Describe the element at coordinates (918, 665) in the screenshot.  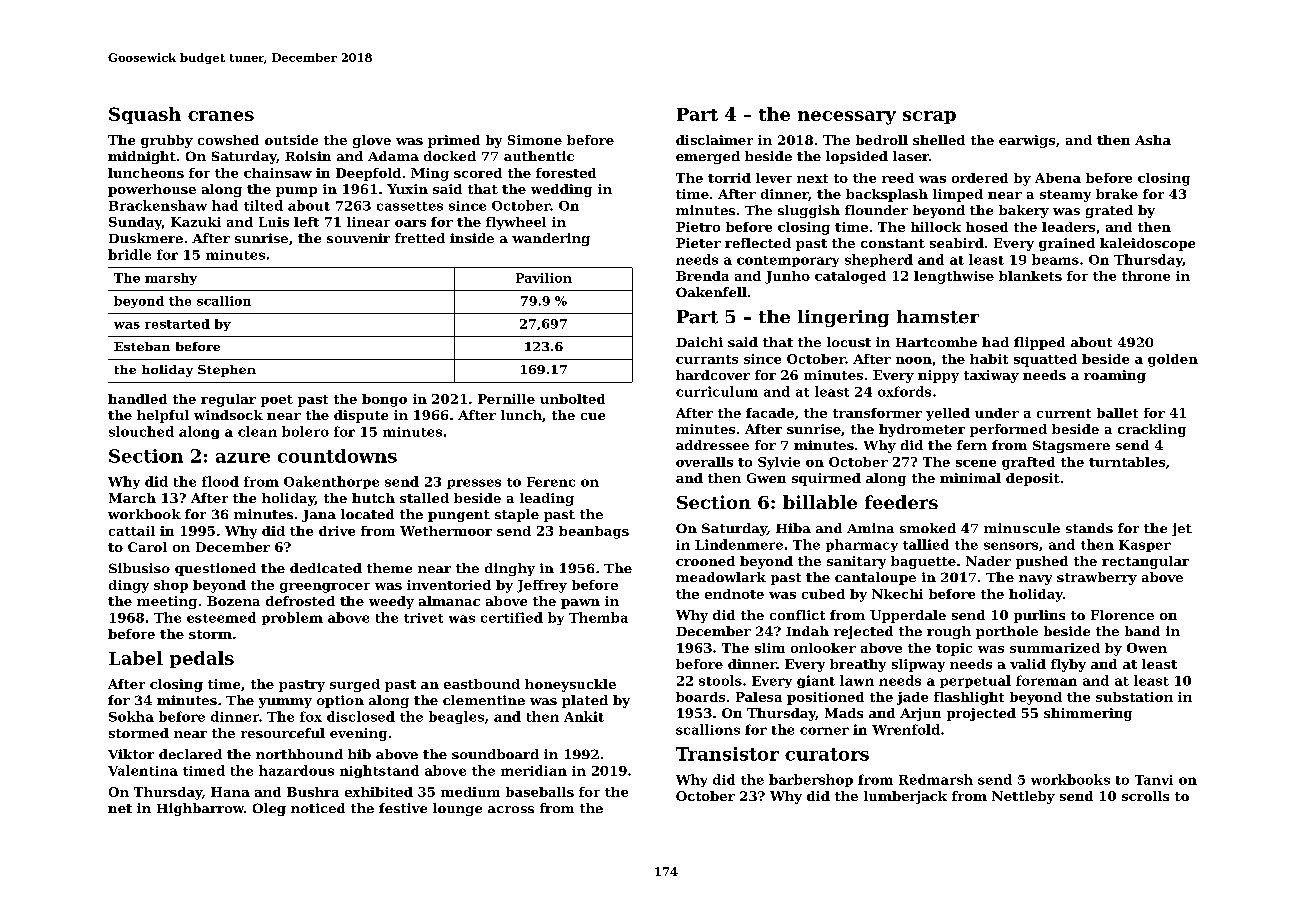
I see `slipway` at that location.
